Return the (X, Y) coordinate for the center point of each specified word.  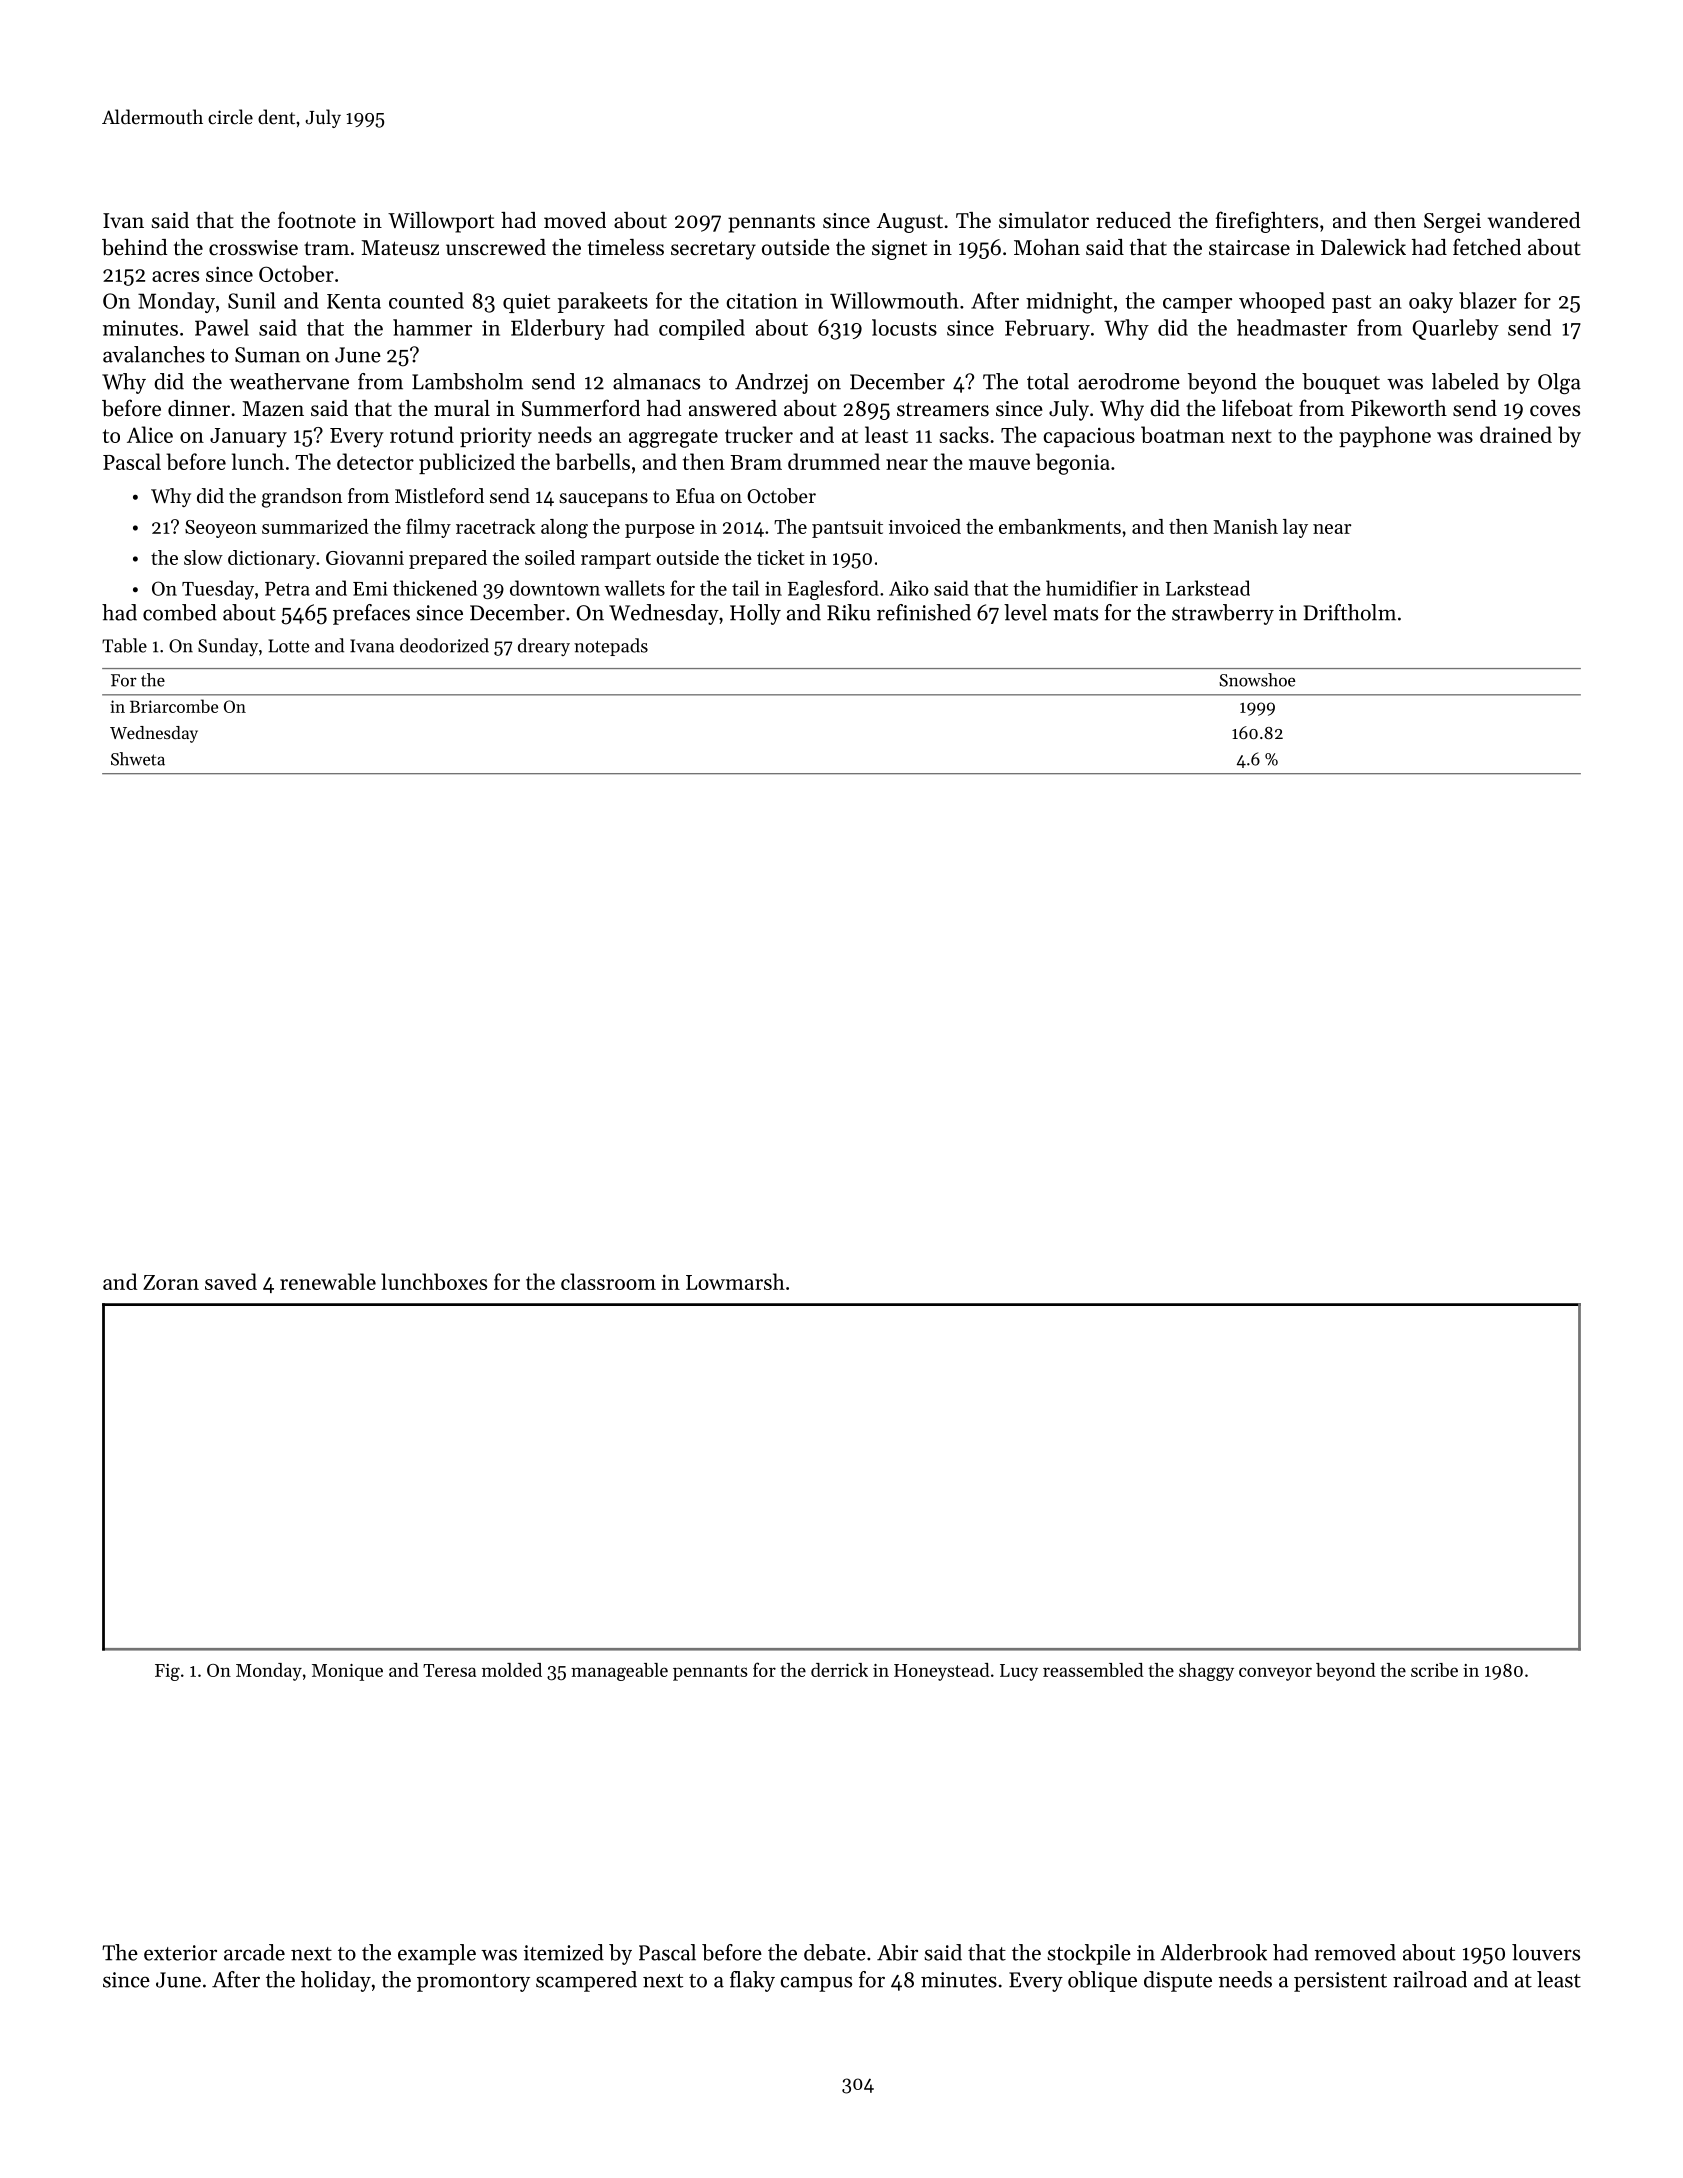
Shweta (138, 759)
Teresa (449, 1670)
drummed (834, 461)
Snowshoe (1257, 680)
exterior (180, 1953)
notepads (611, 647)
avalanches (154, 354)
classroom (608, 1281)
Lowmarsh (735, 1281)
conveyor (1275, 1674)
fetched (1487, 247)
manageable (619, 1672)
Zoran (171, 1282)
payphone (1385, 437)
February (1047, 329)
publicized (467, 463)
